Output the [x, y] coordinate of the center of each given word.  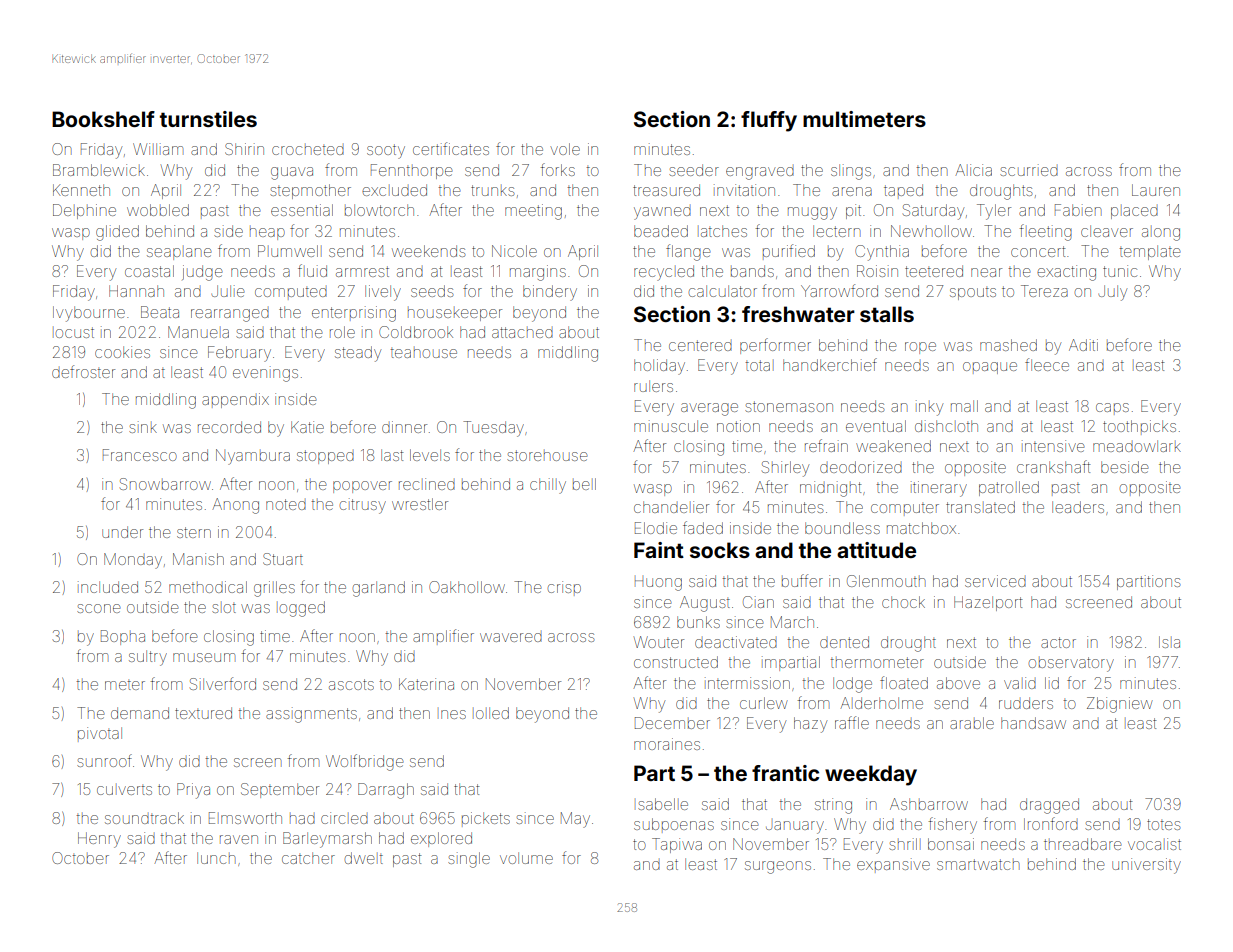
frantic [785, 773]
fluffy [769, 121]
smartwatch [978, 864]
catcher [308, 858]
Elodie [656, 528]
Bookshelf [103, 119]
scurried [1029, 170]
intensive [1053, 446]
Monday [133, 561]
